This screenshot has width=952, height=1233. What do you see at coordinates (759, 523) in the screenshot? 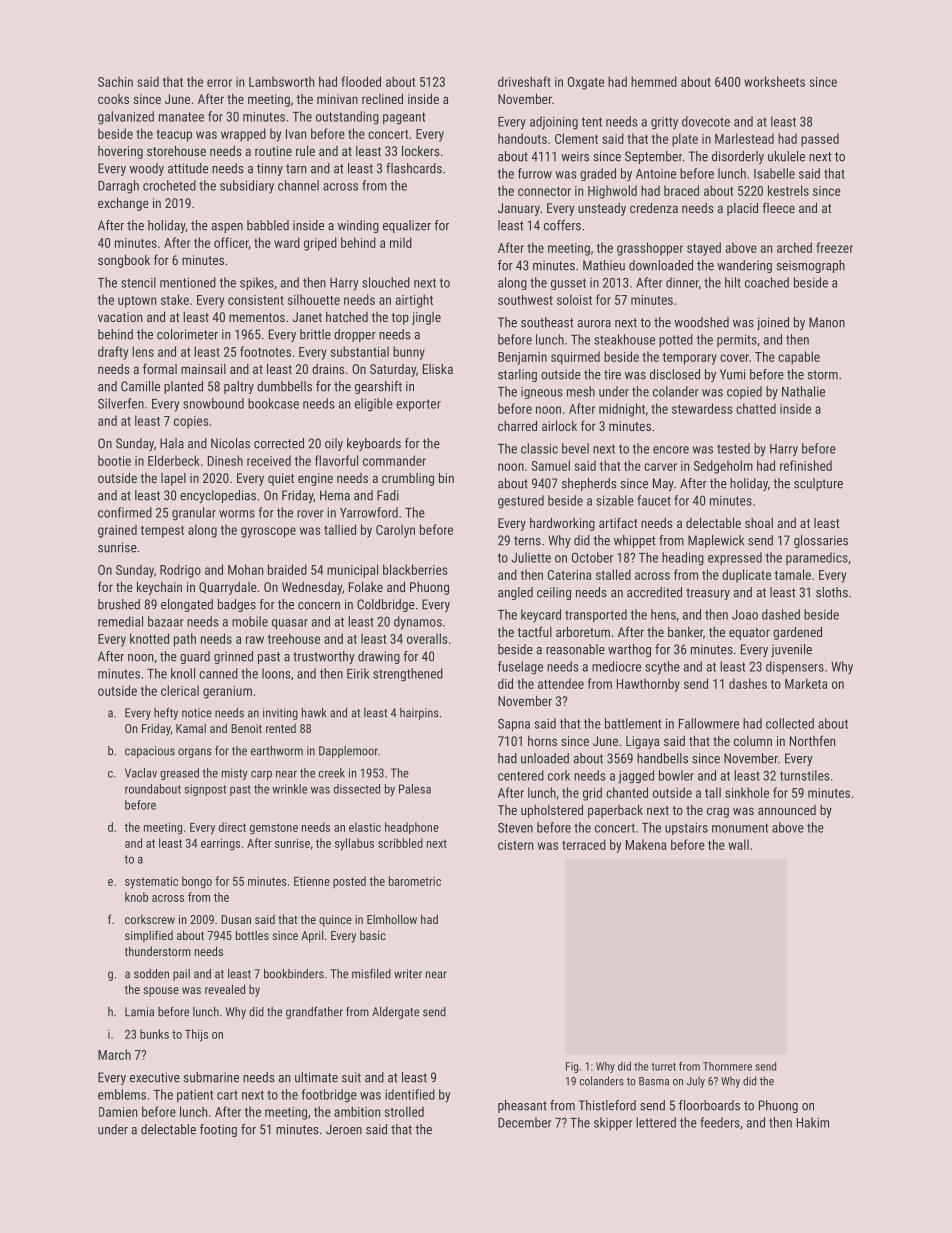
I see `shoal` at bounding box center [759, 523].
